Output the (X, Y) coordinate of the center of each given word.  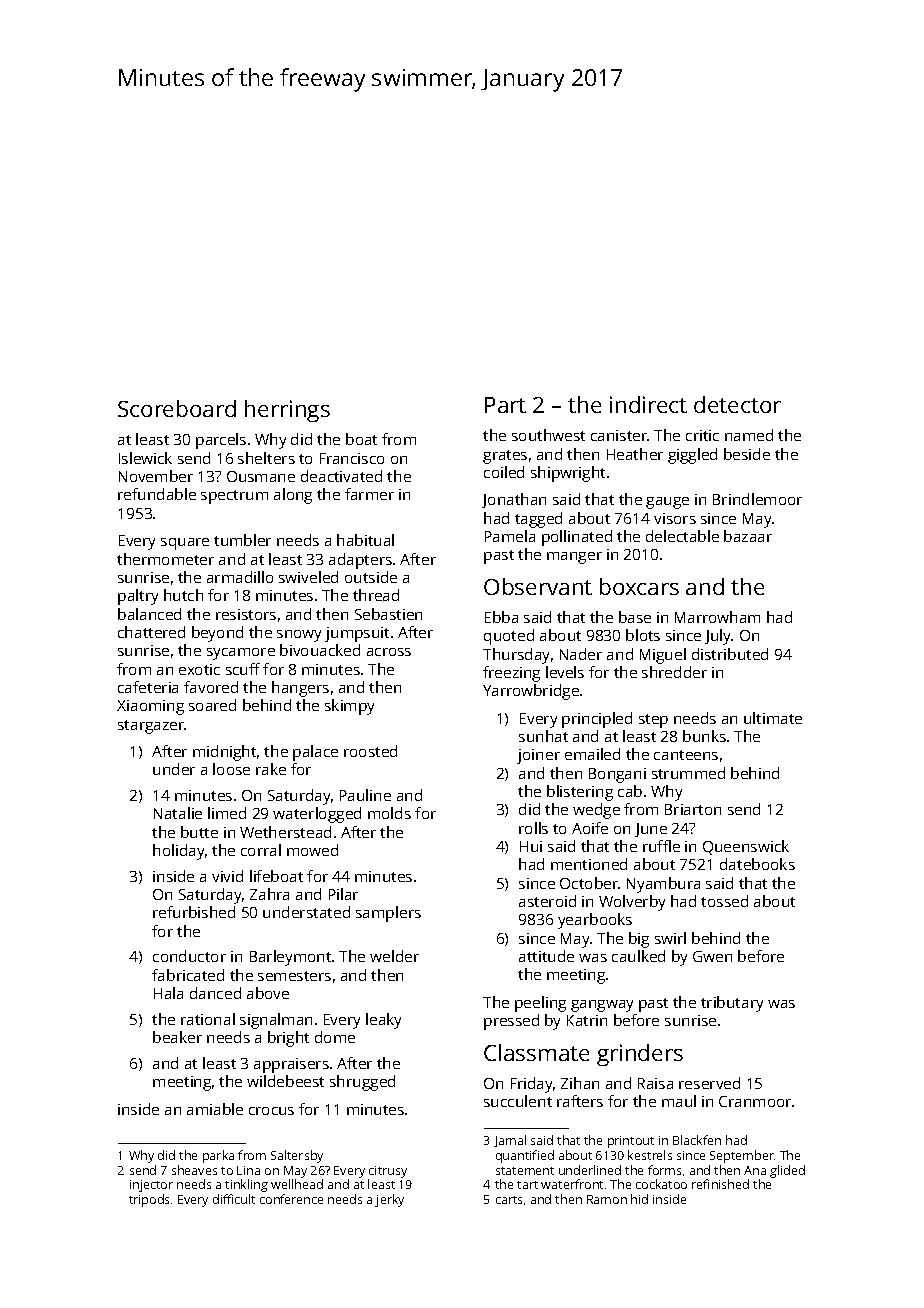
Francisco (352, 458)
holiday (178, 852)
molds (389, 813)
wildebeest (285, 1081)
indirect (648, 404)
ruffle (661, 846)
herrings (287, 411)
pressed (511, 1022)
